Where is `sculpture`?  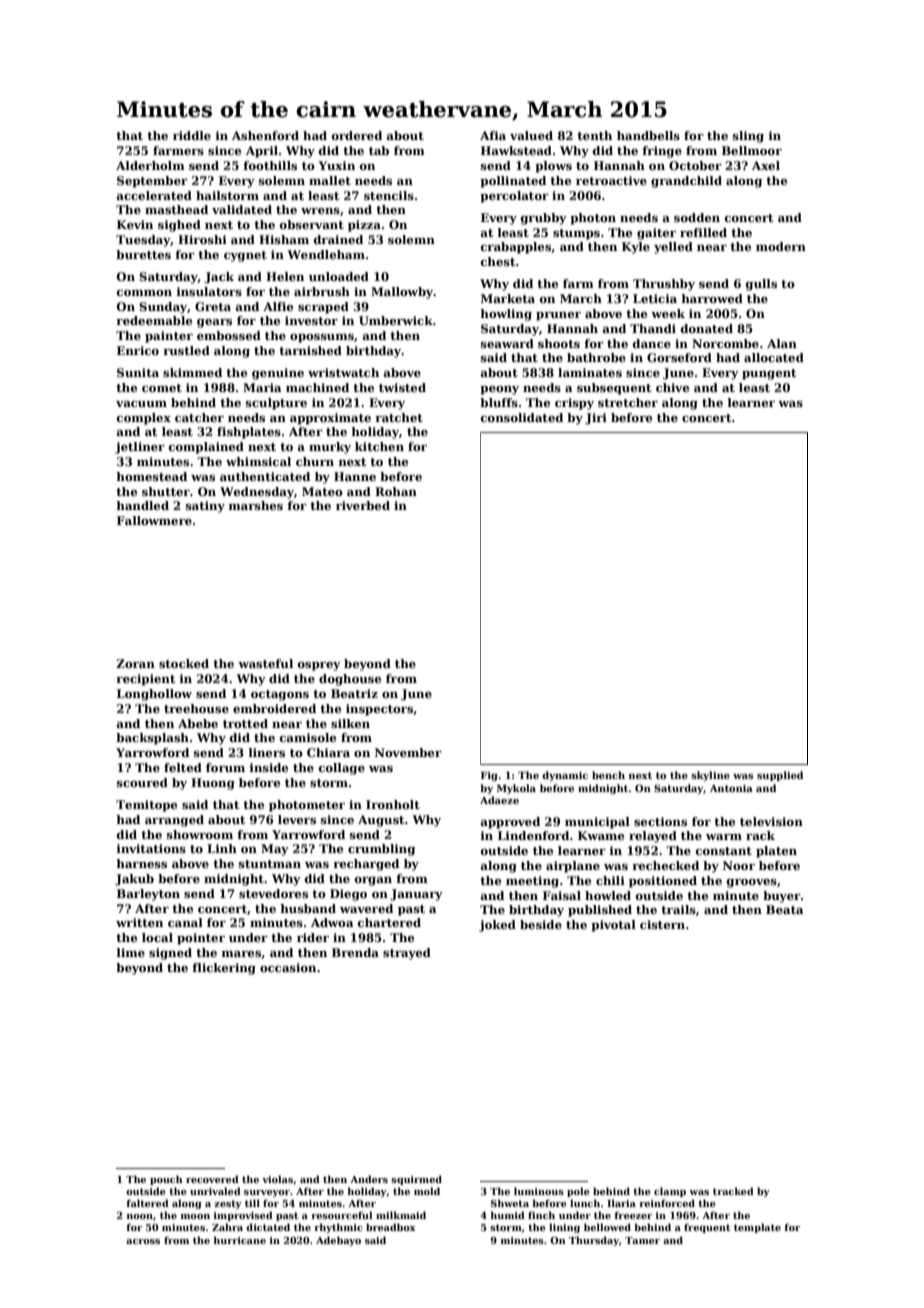
sculpture is located at coordinates (276, 404).
